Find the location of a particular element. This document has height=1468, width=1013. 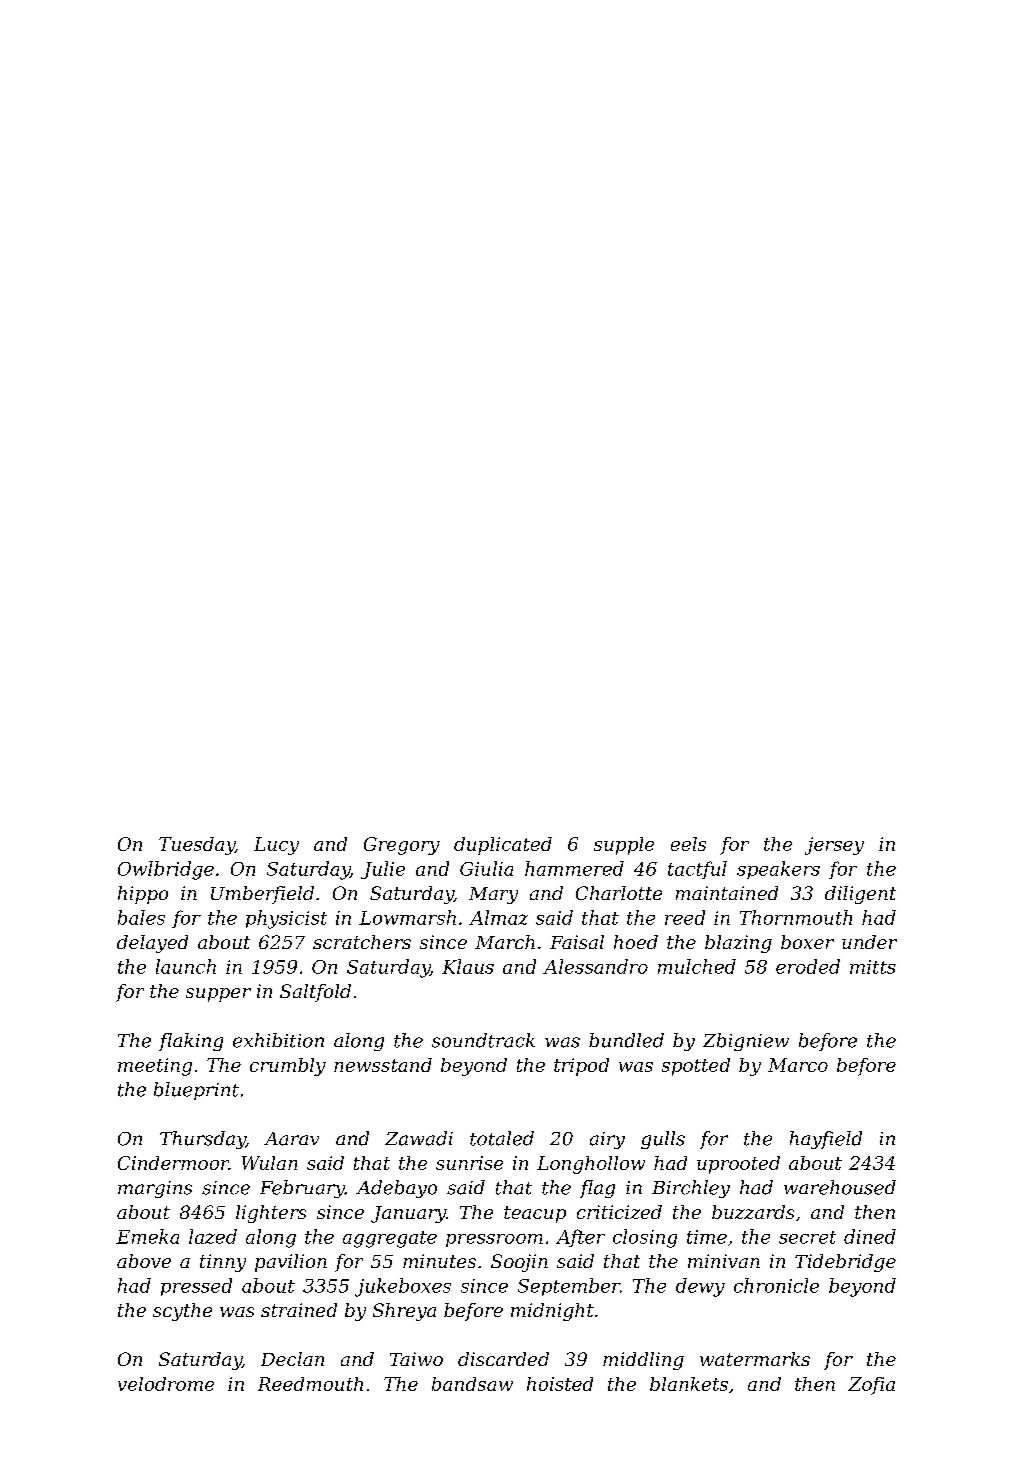

March is located at coordinates (505, 942).
